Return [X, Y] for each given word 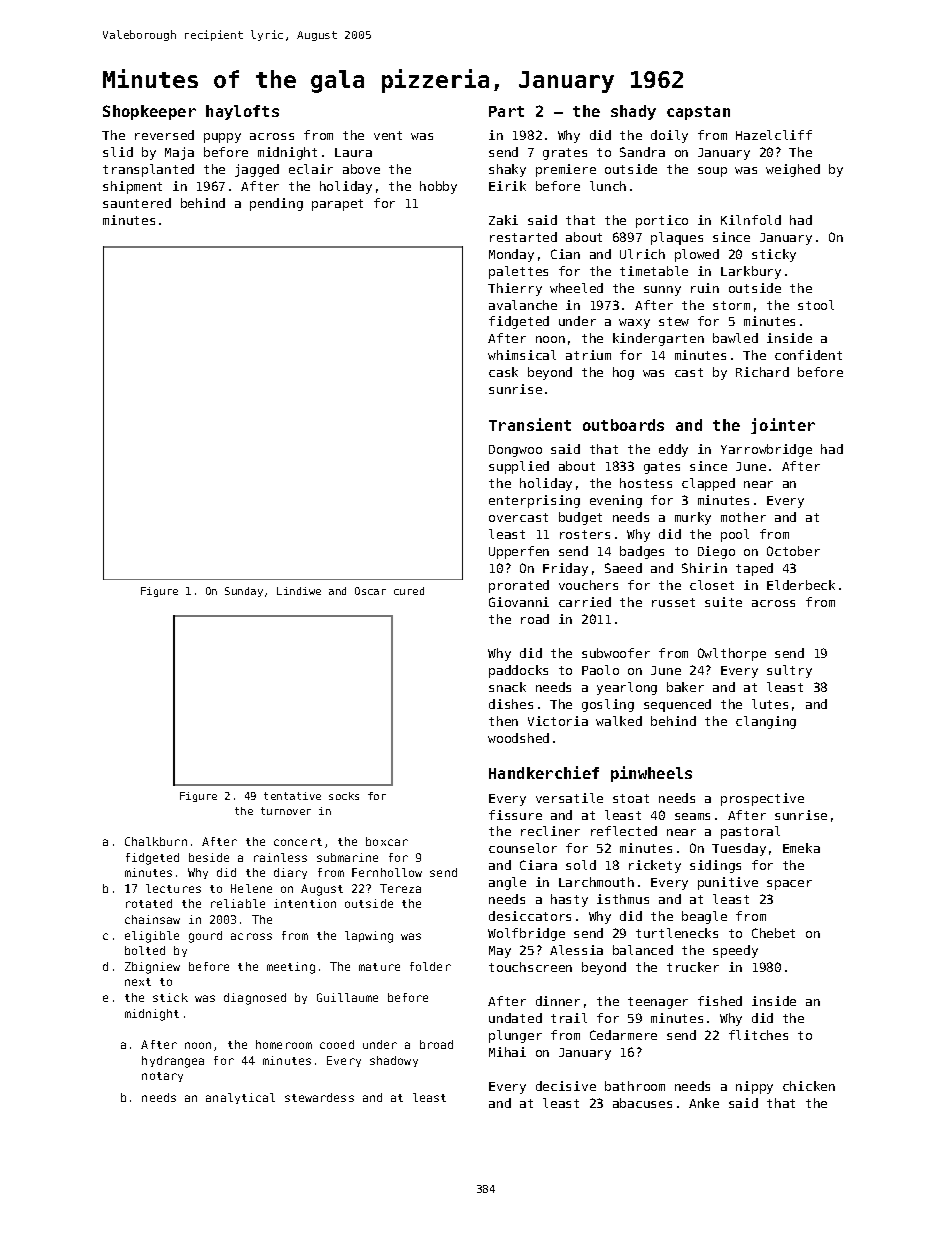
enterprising [534, 501]
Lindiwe [299, 591]
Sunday [244, 592]
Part [506, 111]
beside [209, 857]
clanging [766, 722]
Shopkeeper [149, 112]
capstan [698, 113]
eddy [673, 450]
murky [693, 518]
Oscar [370, 591]
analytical [240, 1098]
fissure [515, 815]
